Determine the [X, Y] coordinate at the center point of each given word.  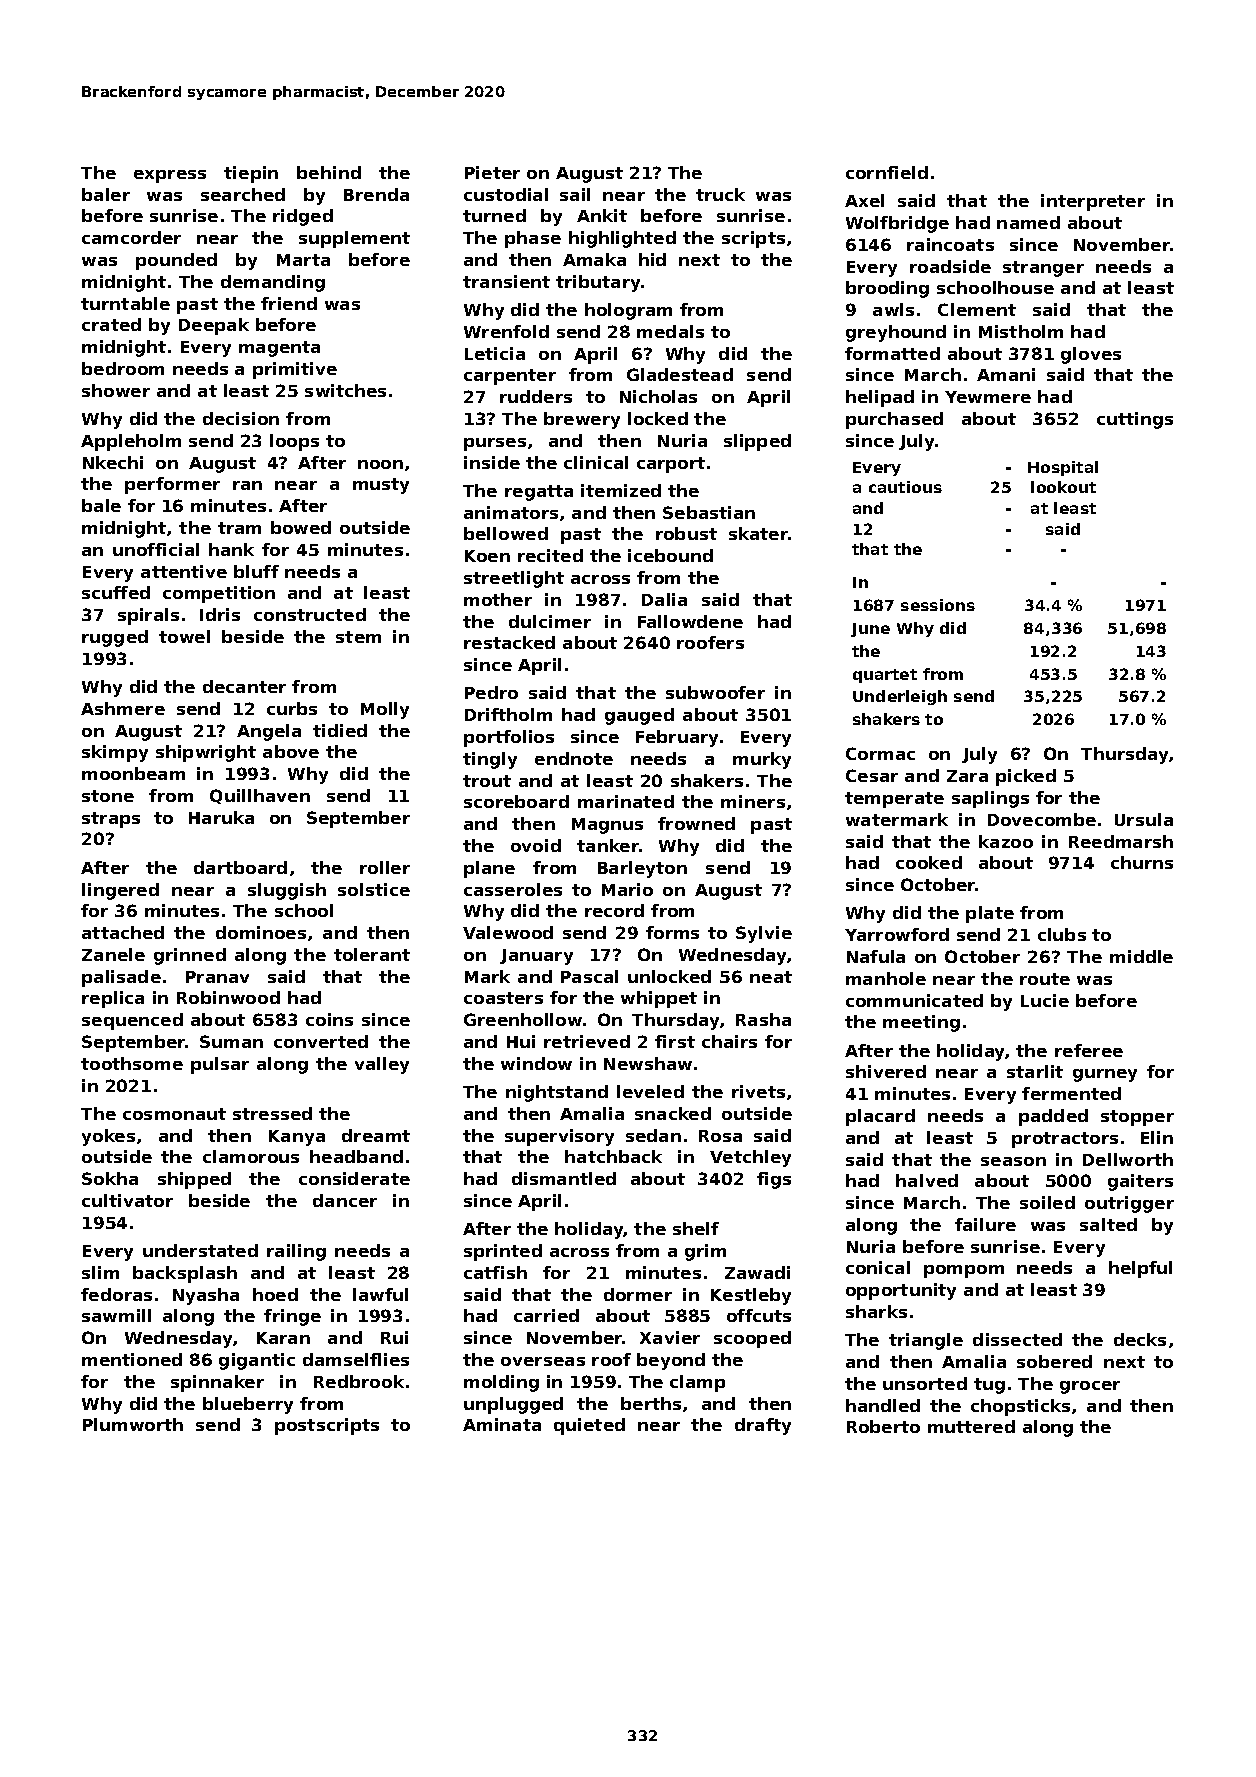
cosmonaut [174, 1114]
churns [1142, 862]
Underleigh [900, 697]
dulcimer [550, 621]
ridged [303, 217]
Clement [977, 309]
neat [771, 977]
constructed [310, 614]
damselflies [356, 1359]
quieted [589, 1426]
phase [533, 239]
